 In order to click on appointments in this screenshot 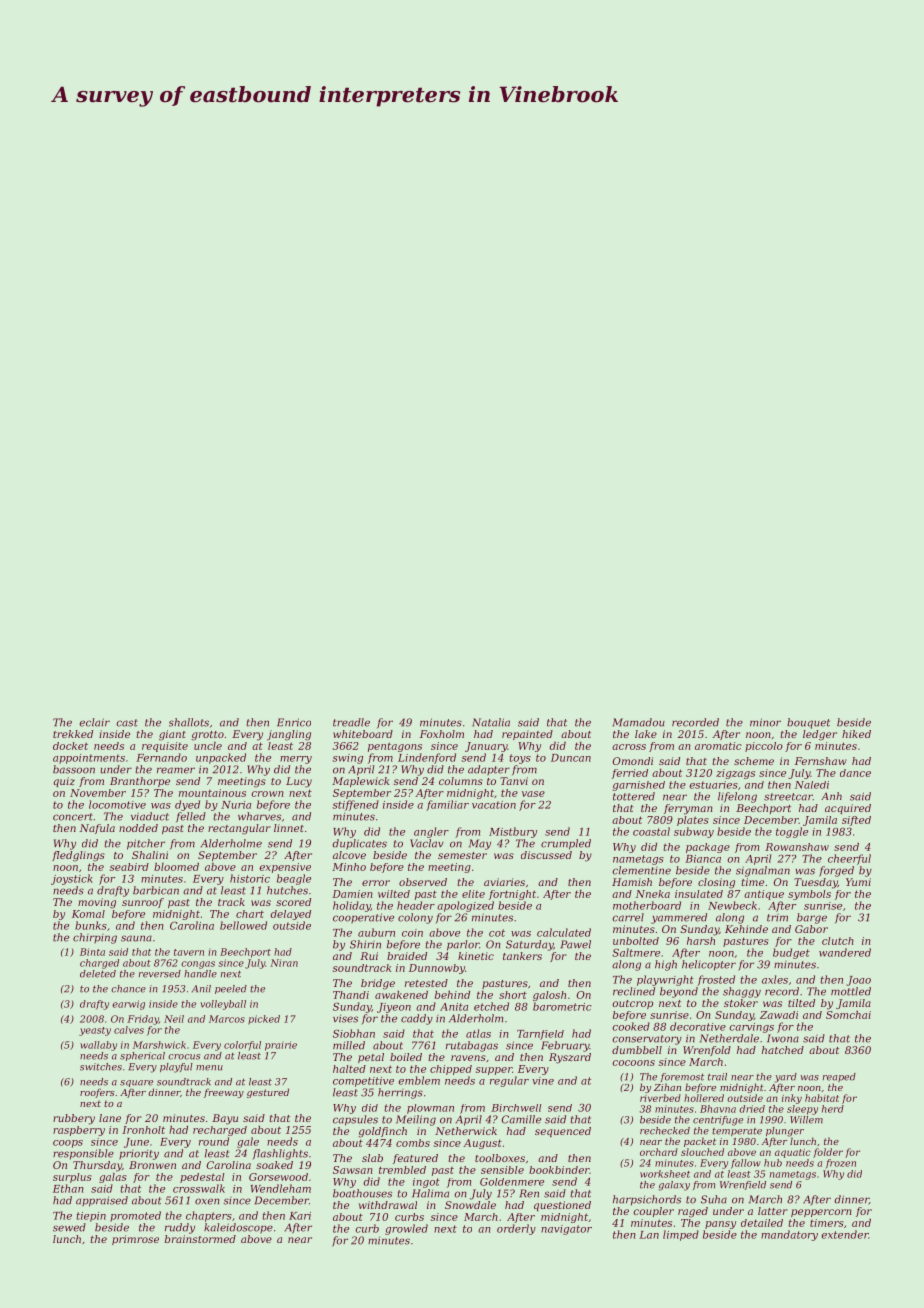, I will do `click(89, 759)`.
